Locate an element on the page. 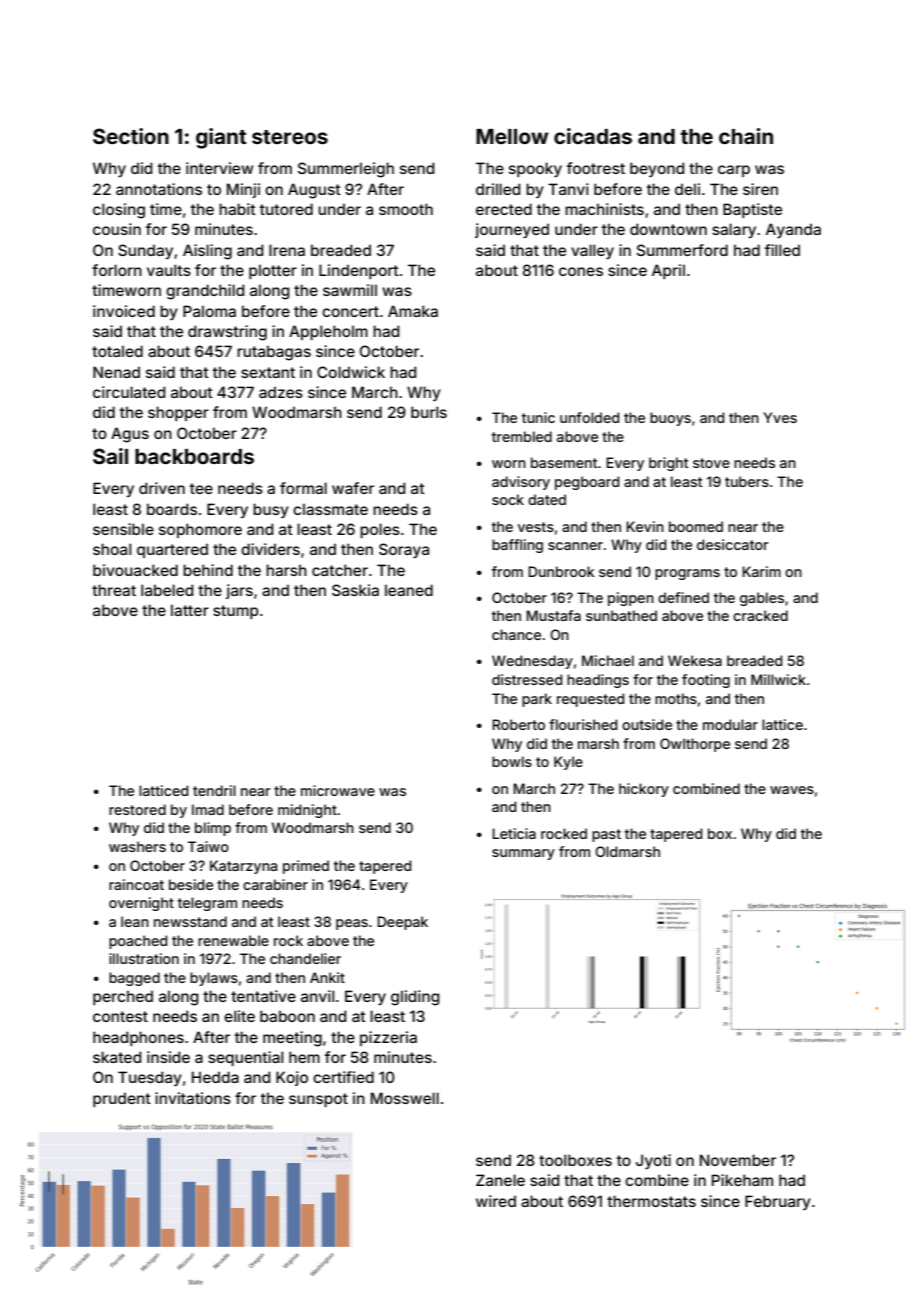 This image has height=1308, width=924. Mellow is located at coordinates (512, 136).
